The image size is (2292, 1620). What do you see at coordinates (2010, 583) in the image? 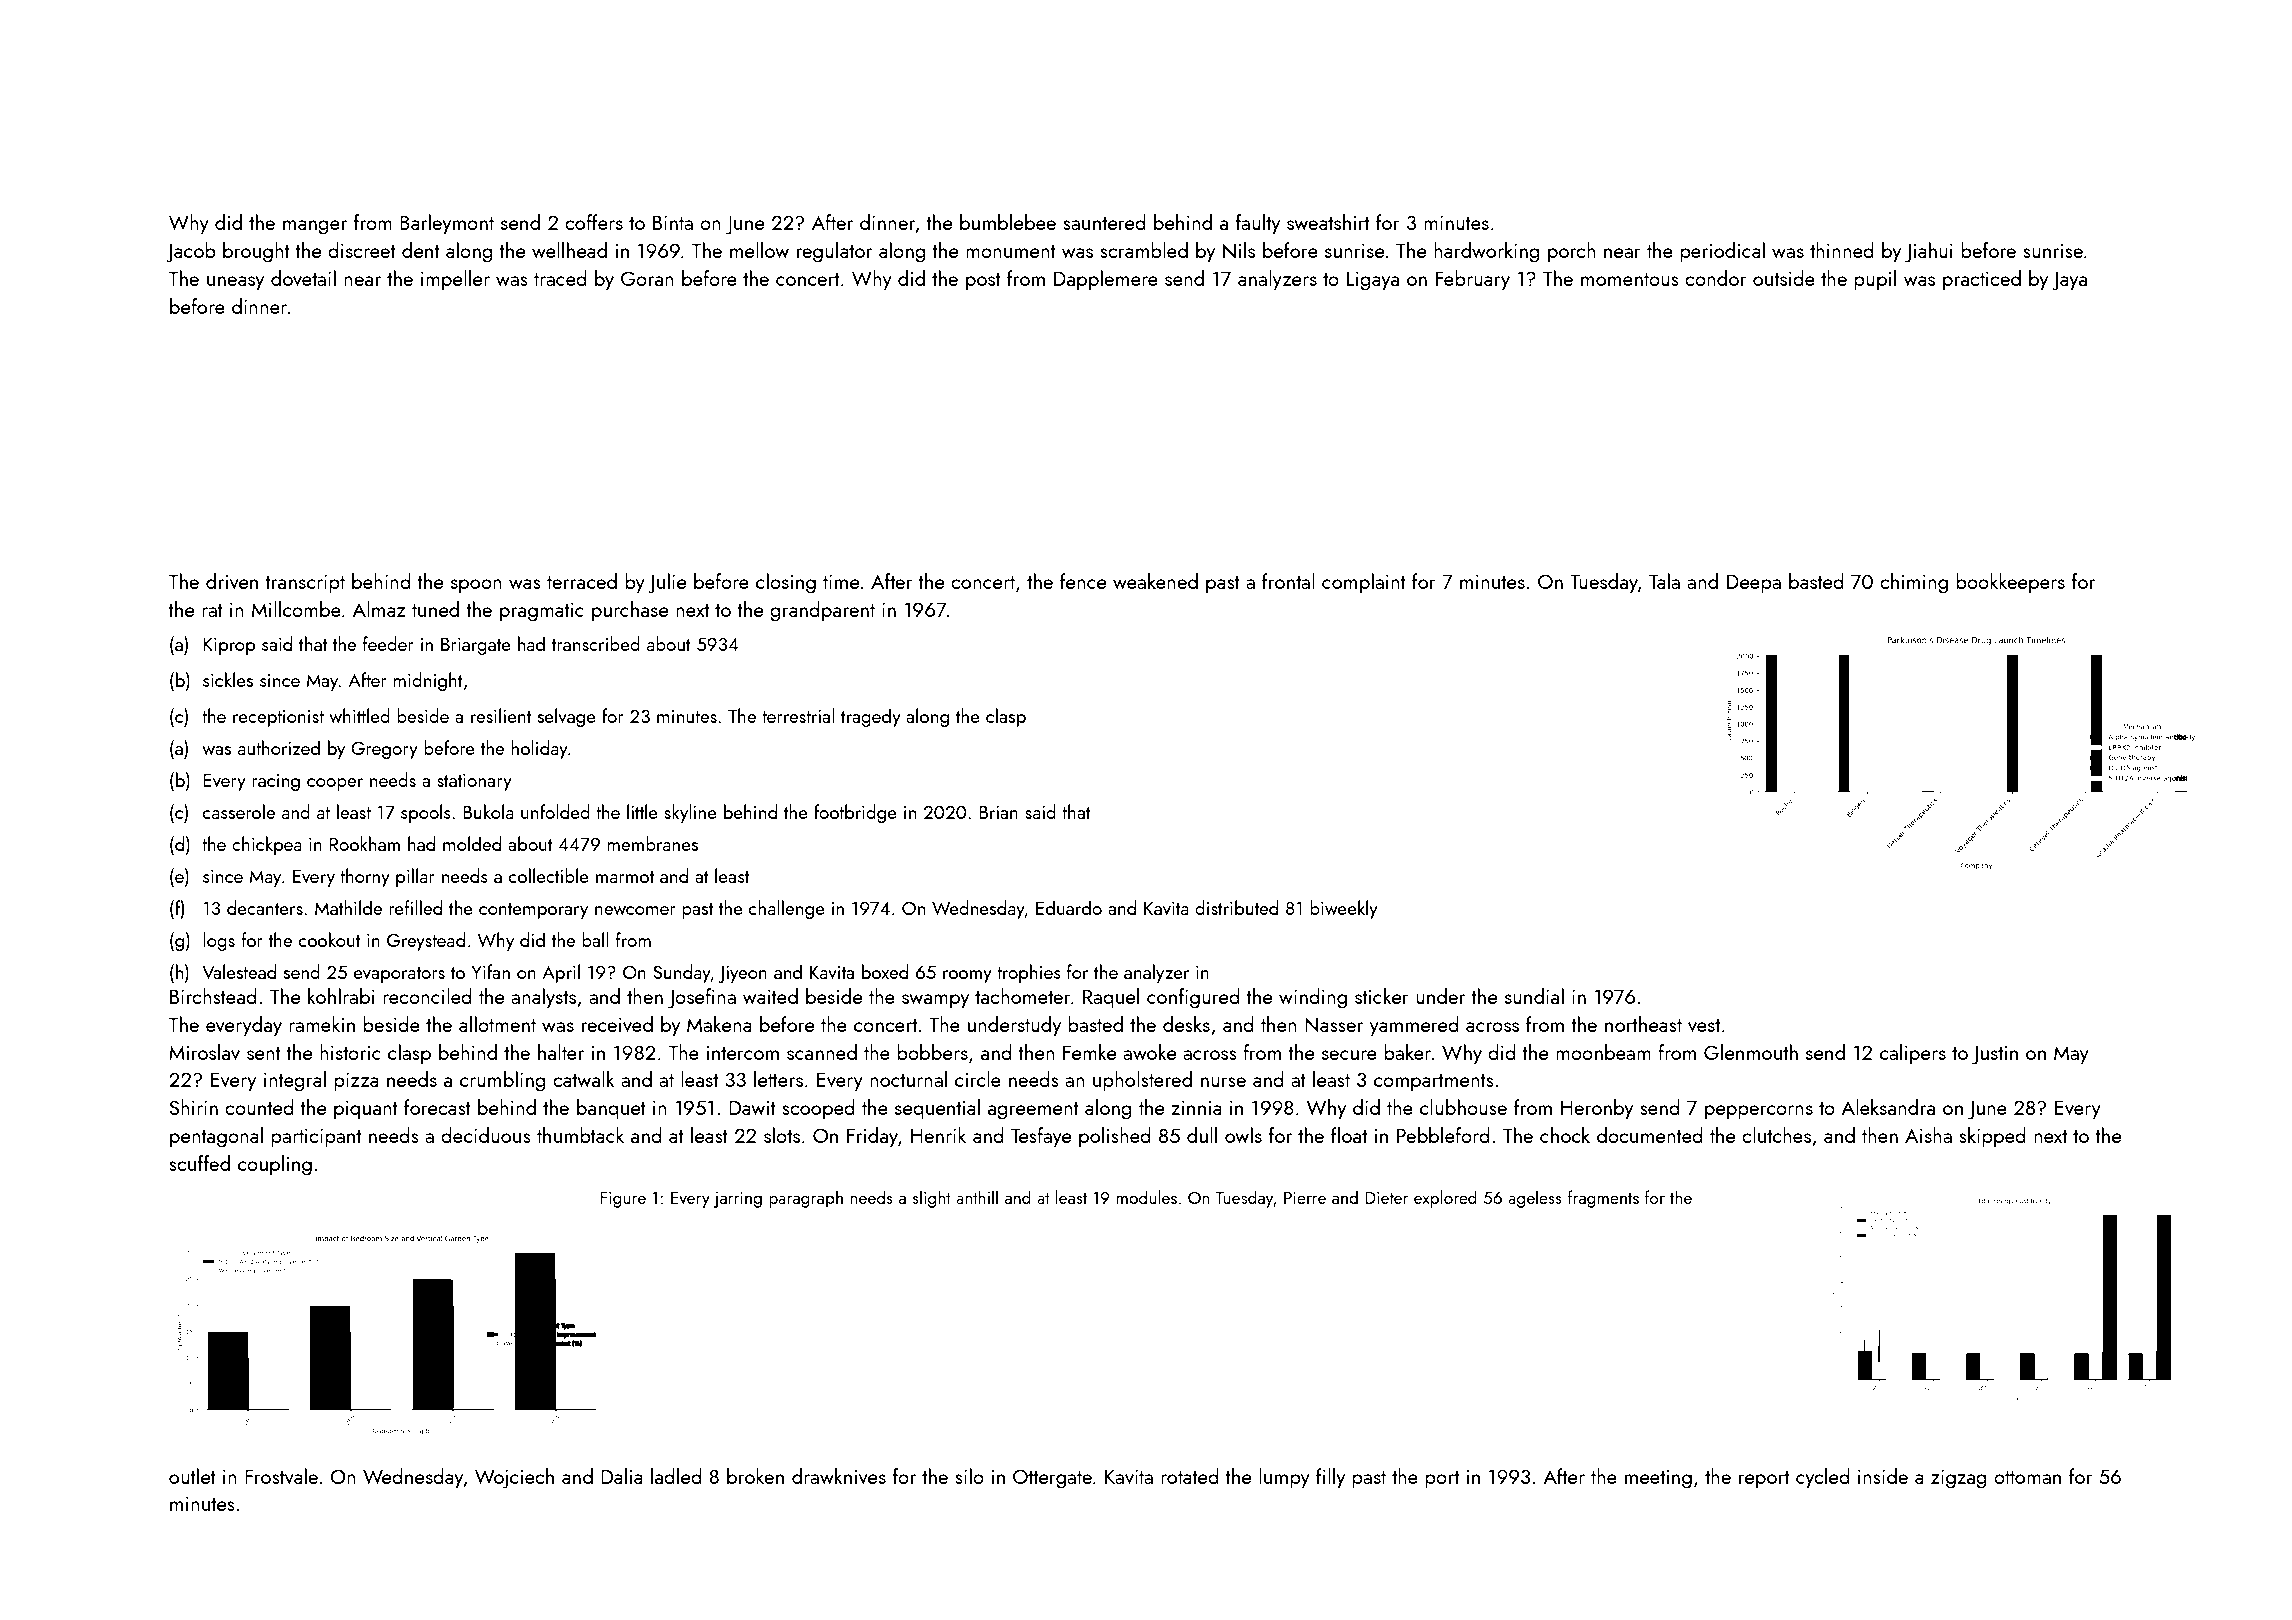
I see `bookkeepers` at bounding box center [2010, 583].
